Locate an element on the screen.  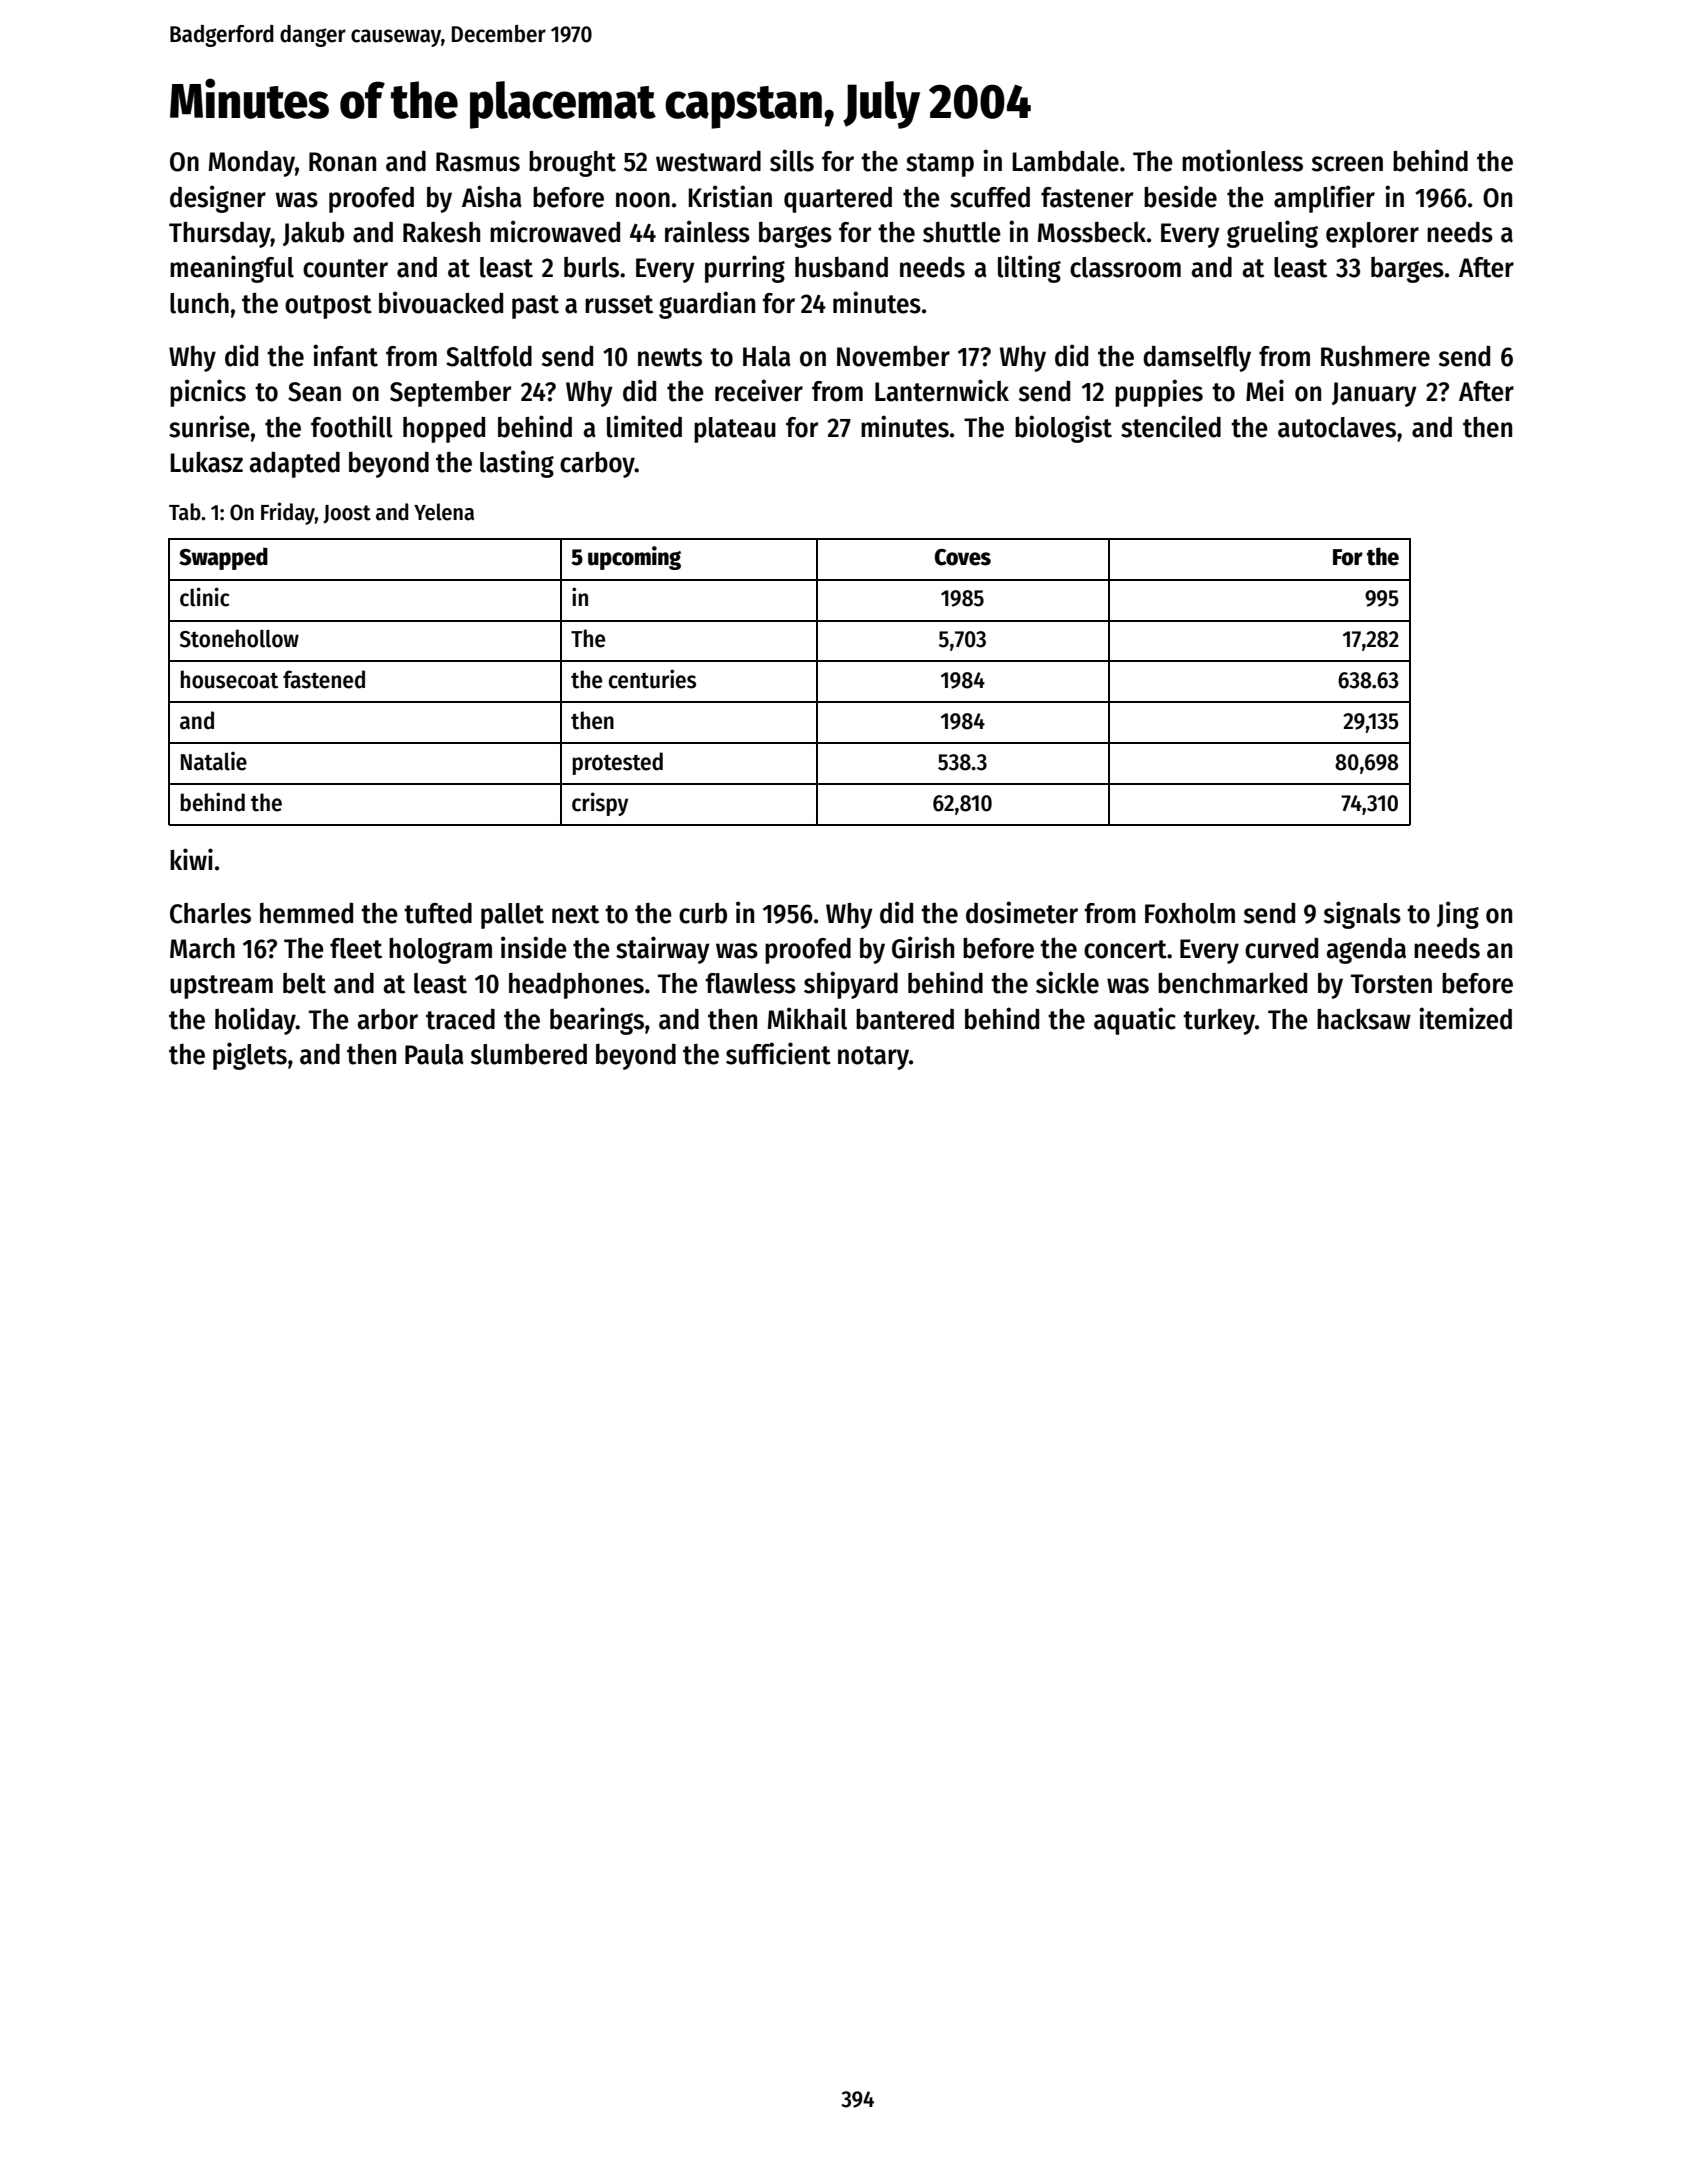
January is located at coordinates (1374, 394).
